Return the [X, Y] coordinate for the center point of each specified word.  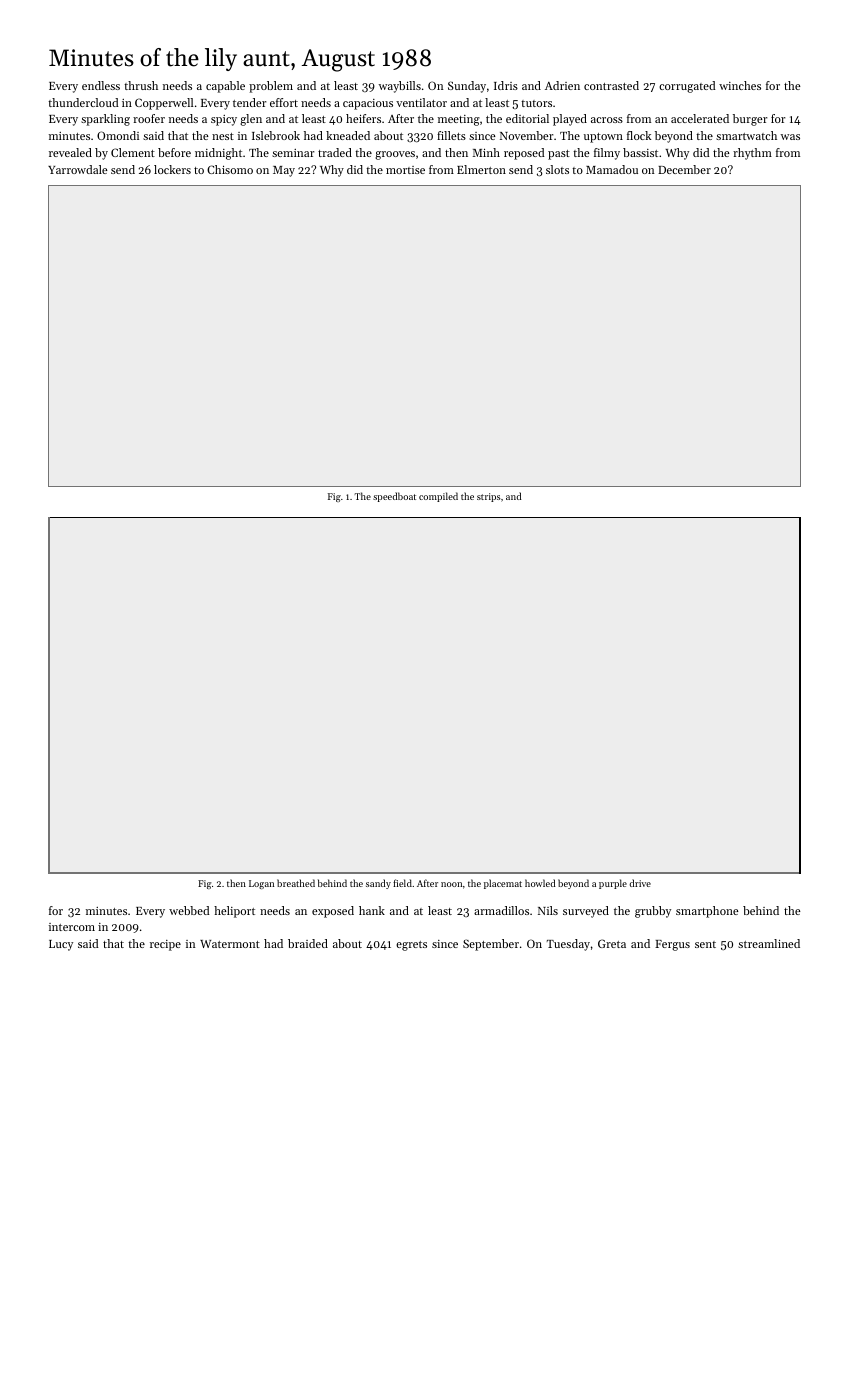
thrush [141, 85]
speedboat [394, 497]
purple [613, 884]
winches [740, 85]
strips [489, 497]
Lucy [61, 945]
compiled [438, 497]
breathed [296, 883]
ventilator [421, 102]
